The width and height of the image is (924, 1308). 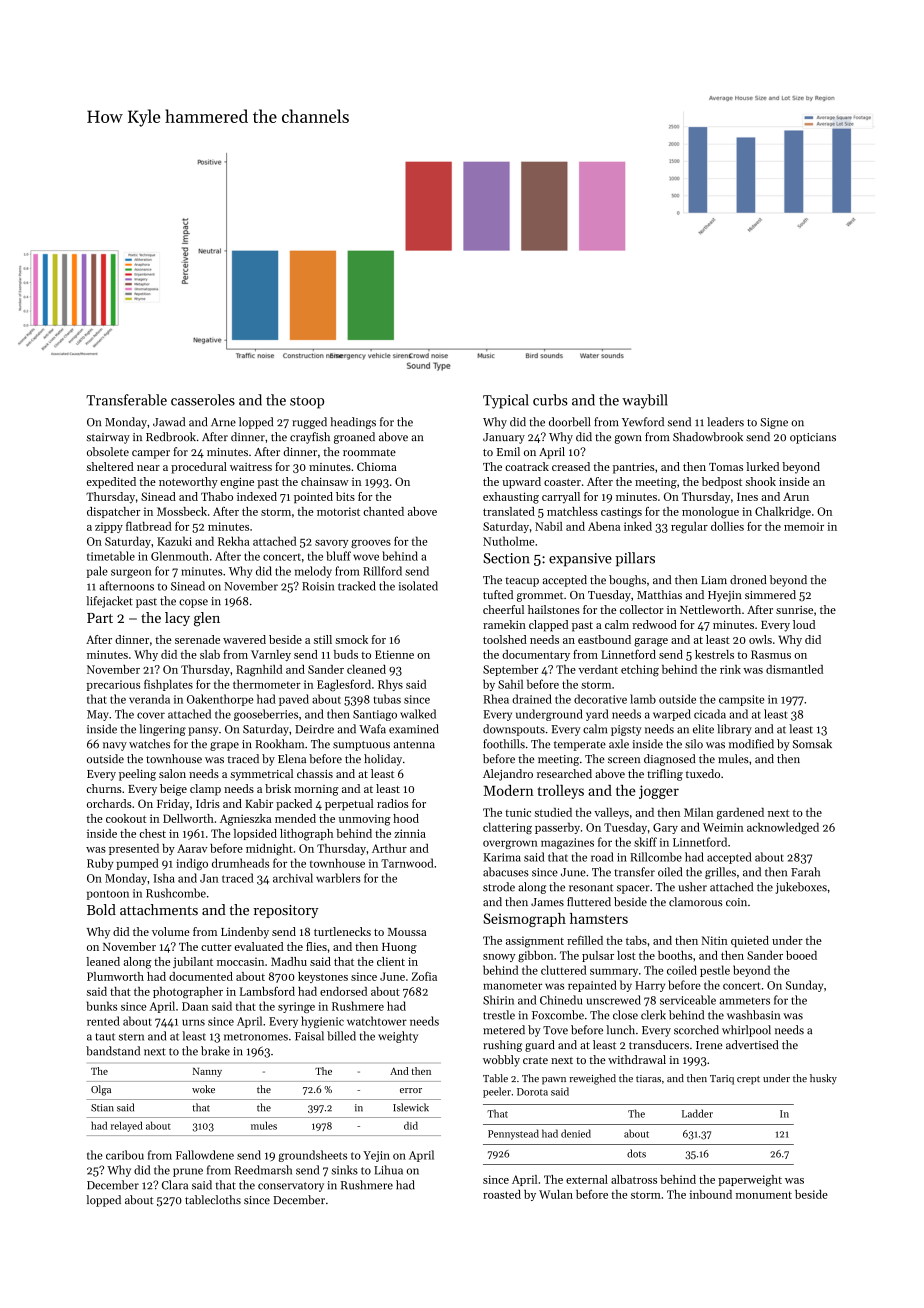 I want to click on antenna, so click(x=414, y=745).
